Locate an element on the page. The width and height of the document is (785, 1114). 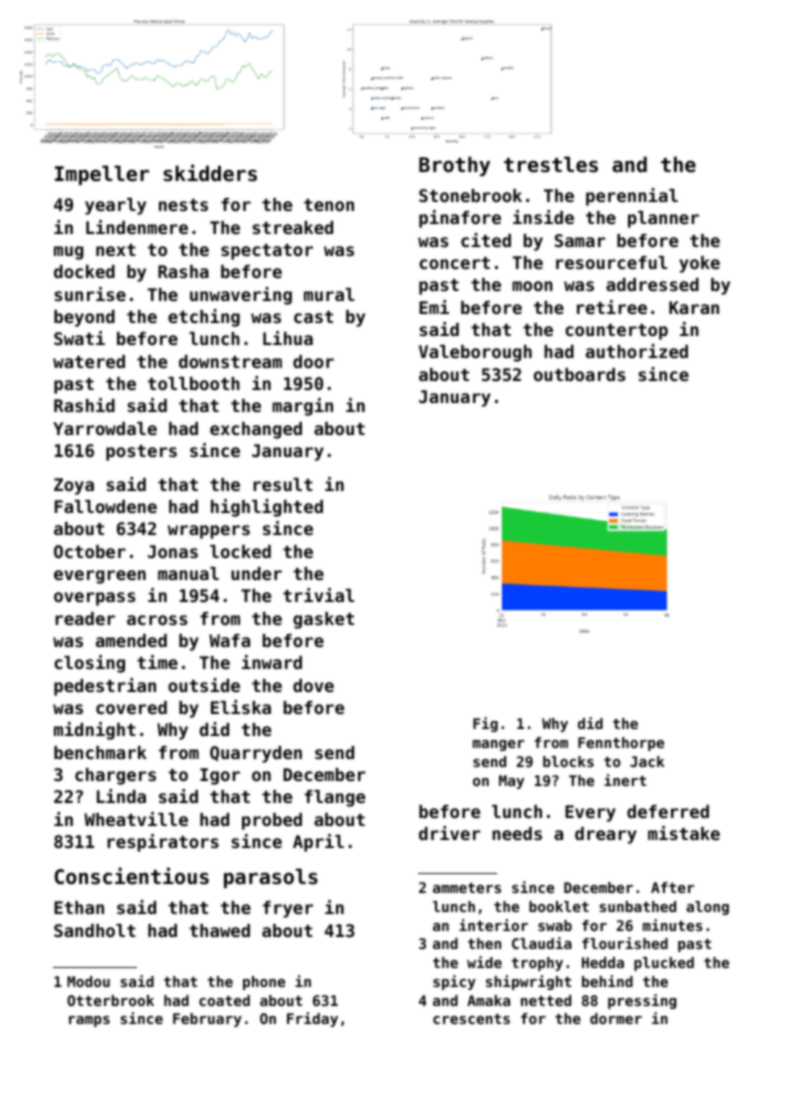
nests is located at coordinates (183, 205).
